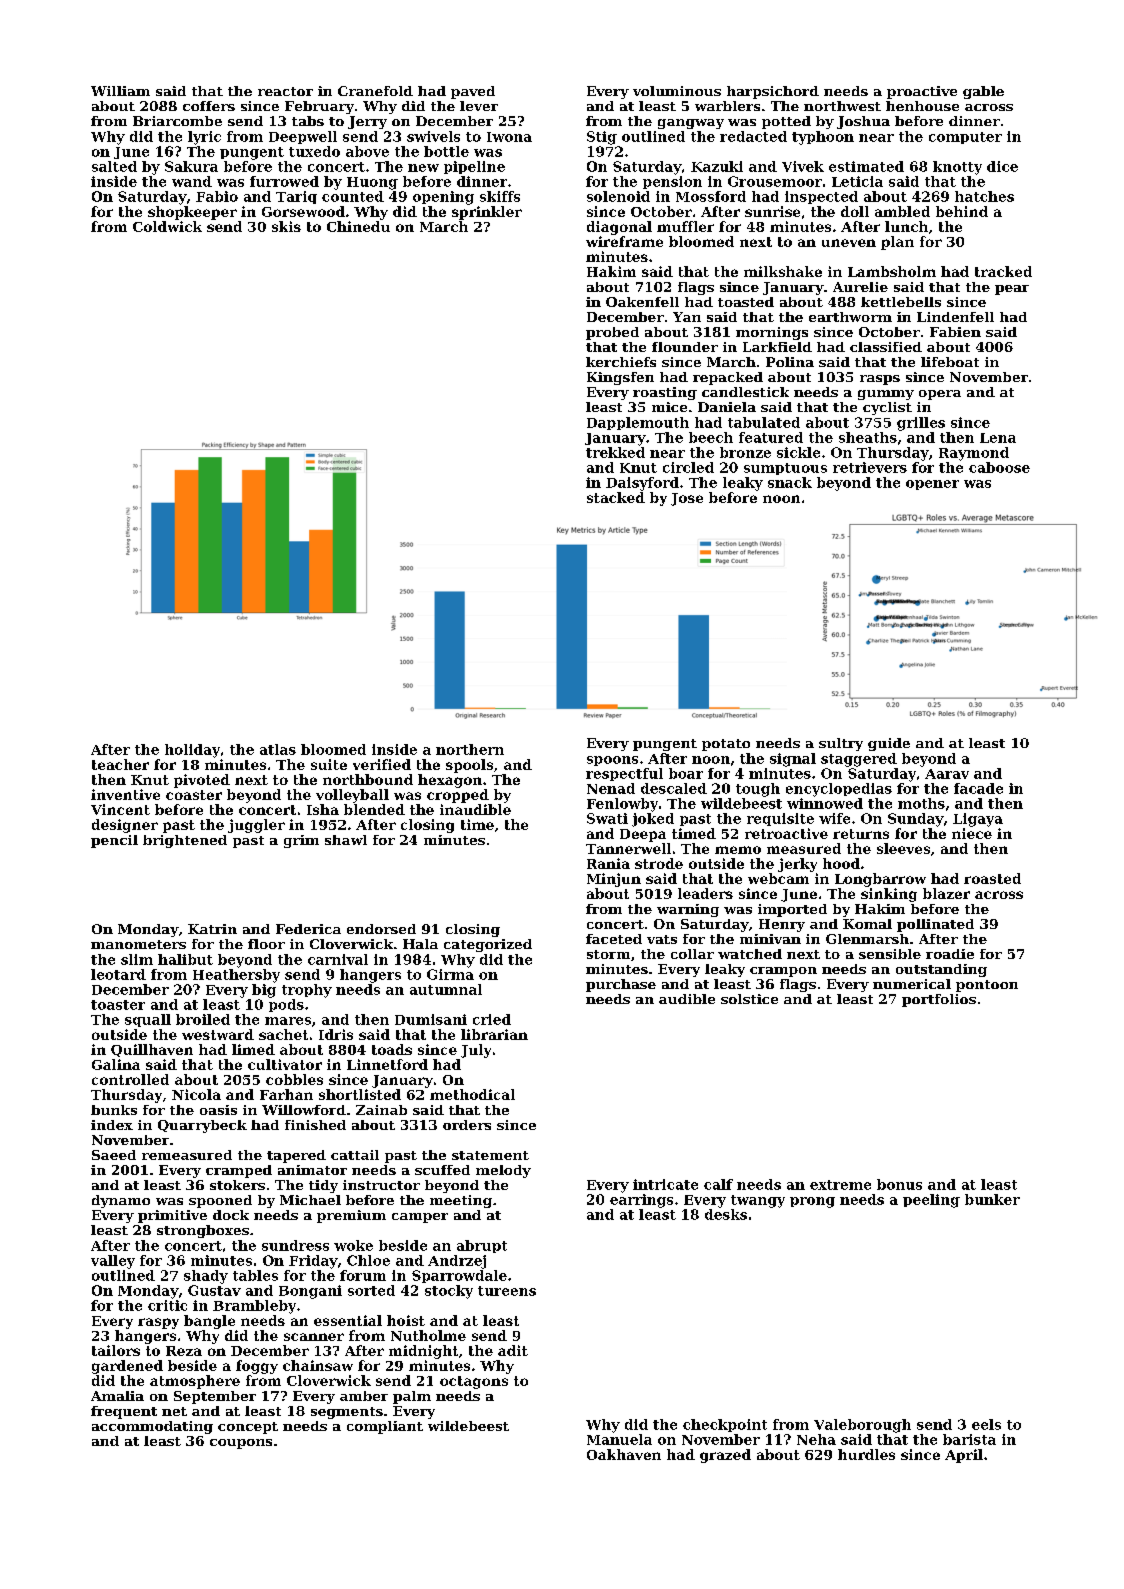  I want to click on toaster, so click(118, 1005).
